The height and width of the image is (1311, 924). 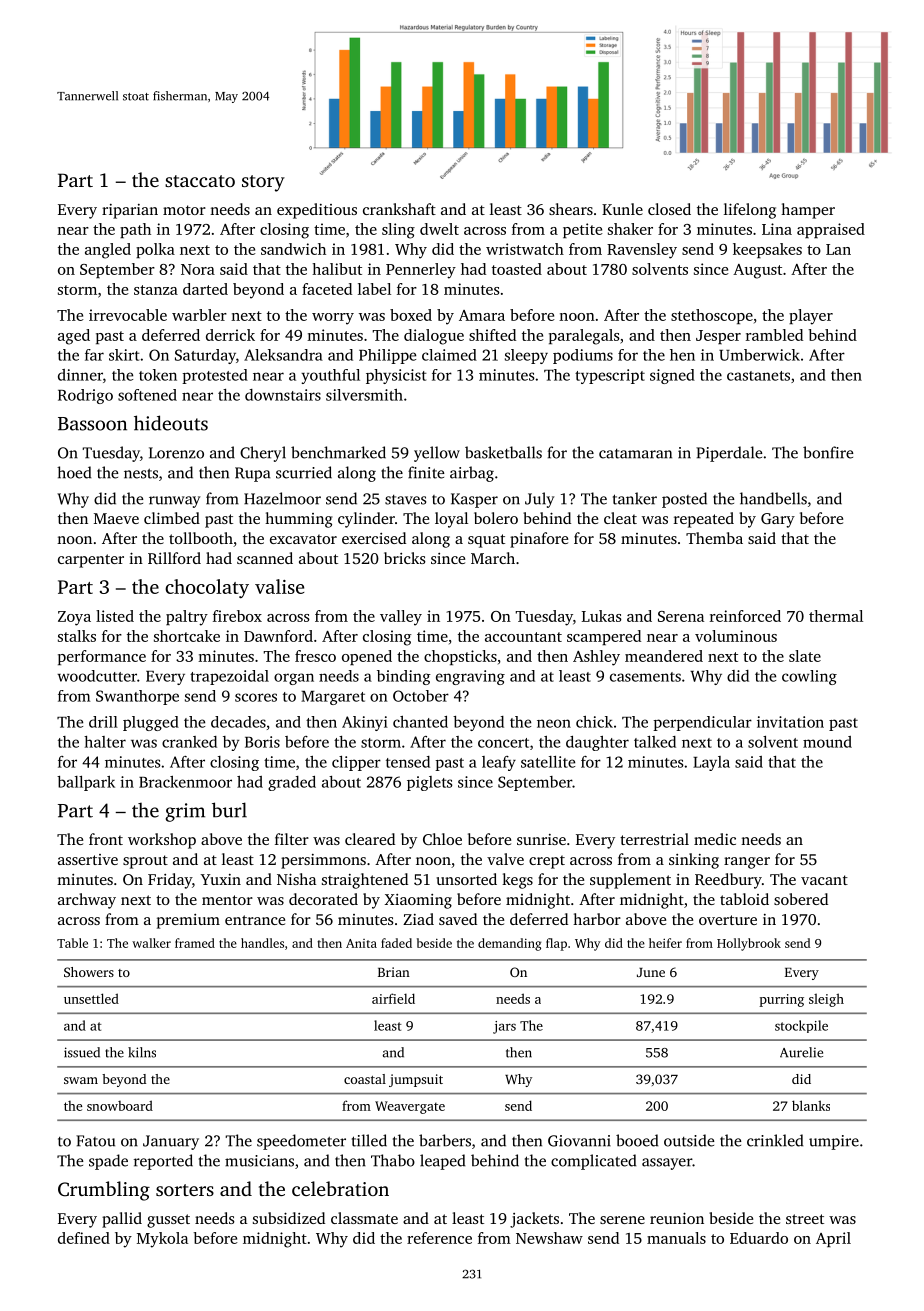 I want to click on sobered, so click(x=801, y=899).
